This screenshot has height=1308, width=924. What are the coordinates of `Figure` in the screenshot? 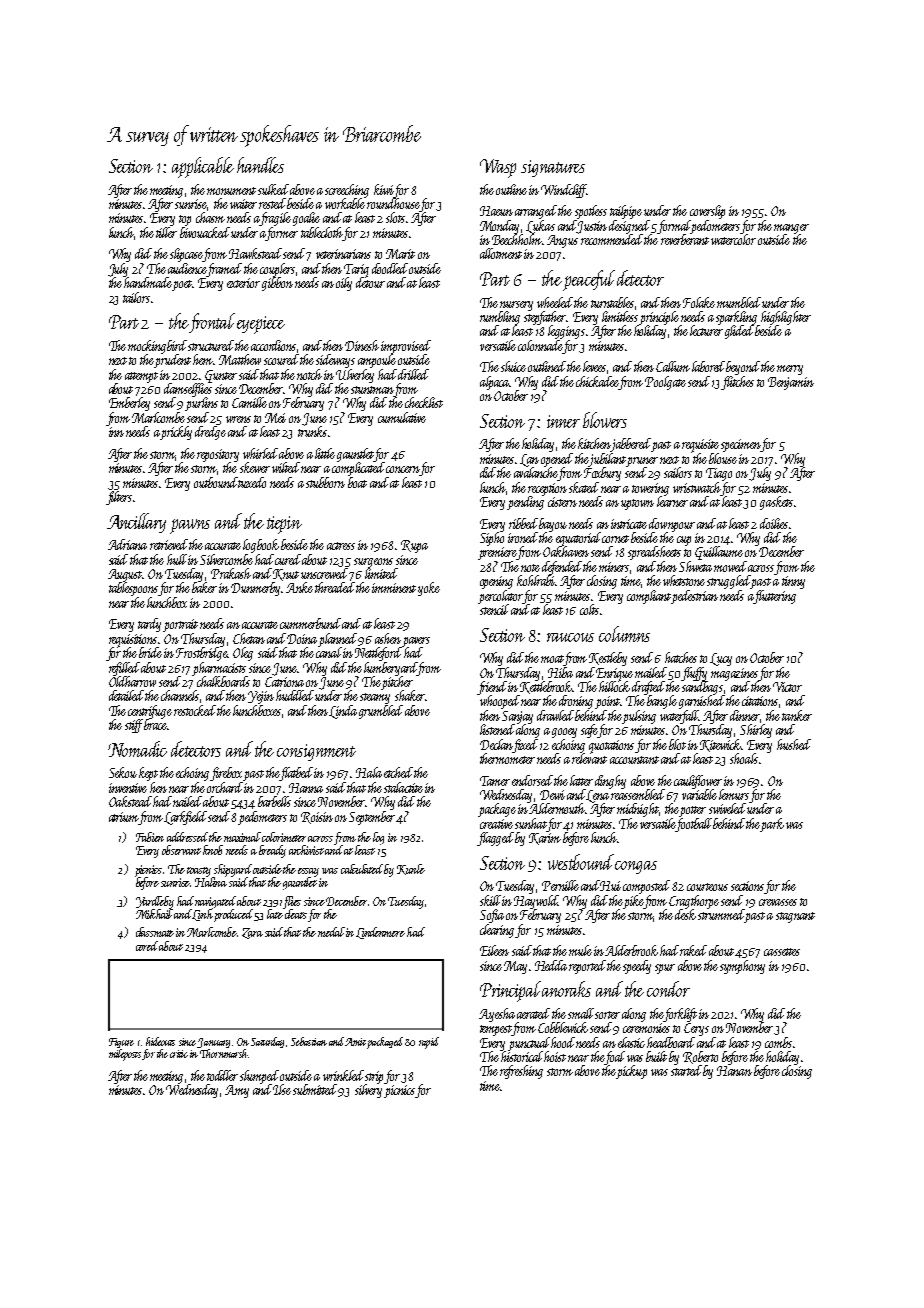 It's located at (121, 1043).
